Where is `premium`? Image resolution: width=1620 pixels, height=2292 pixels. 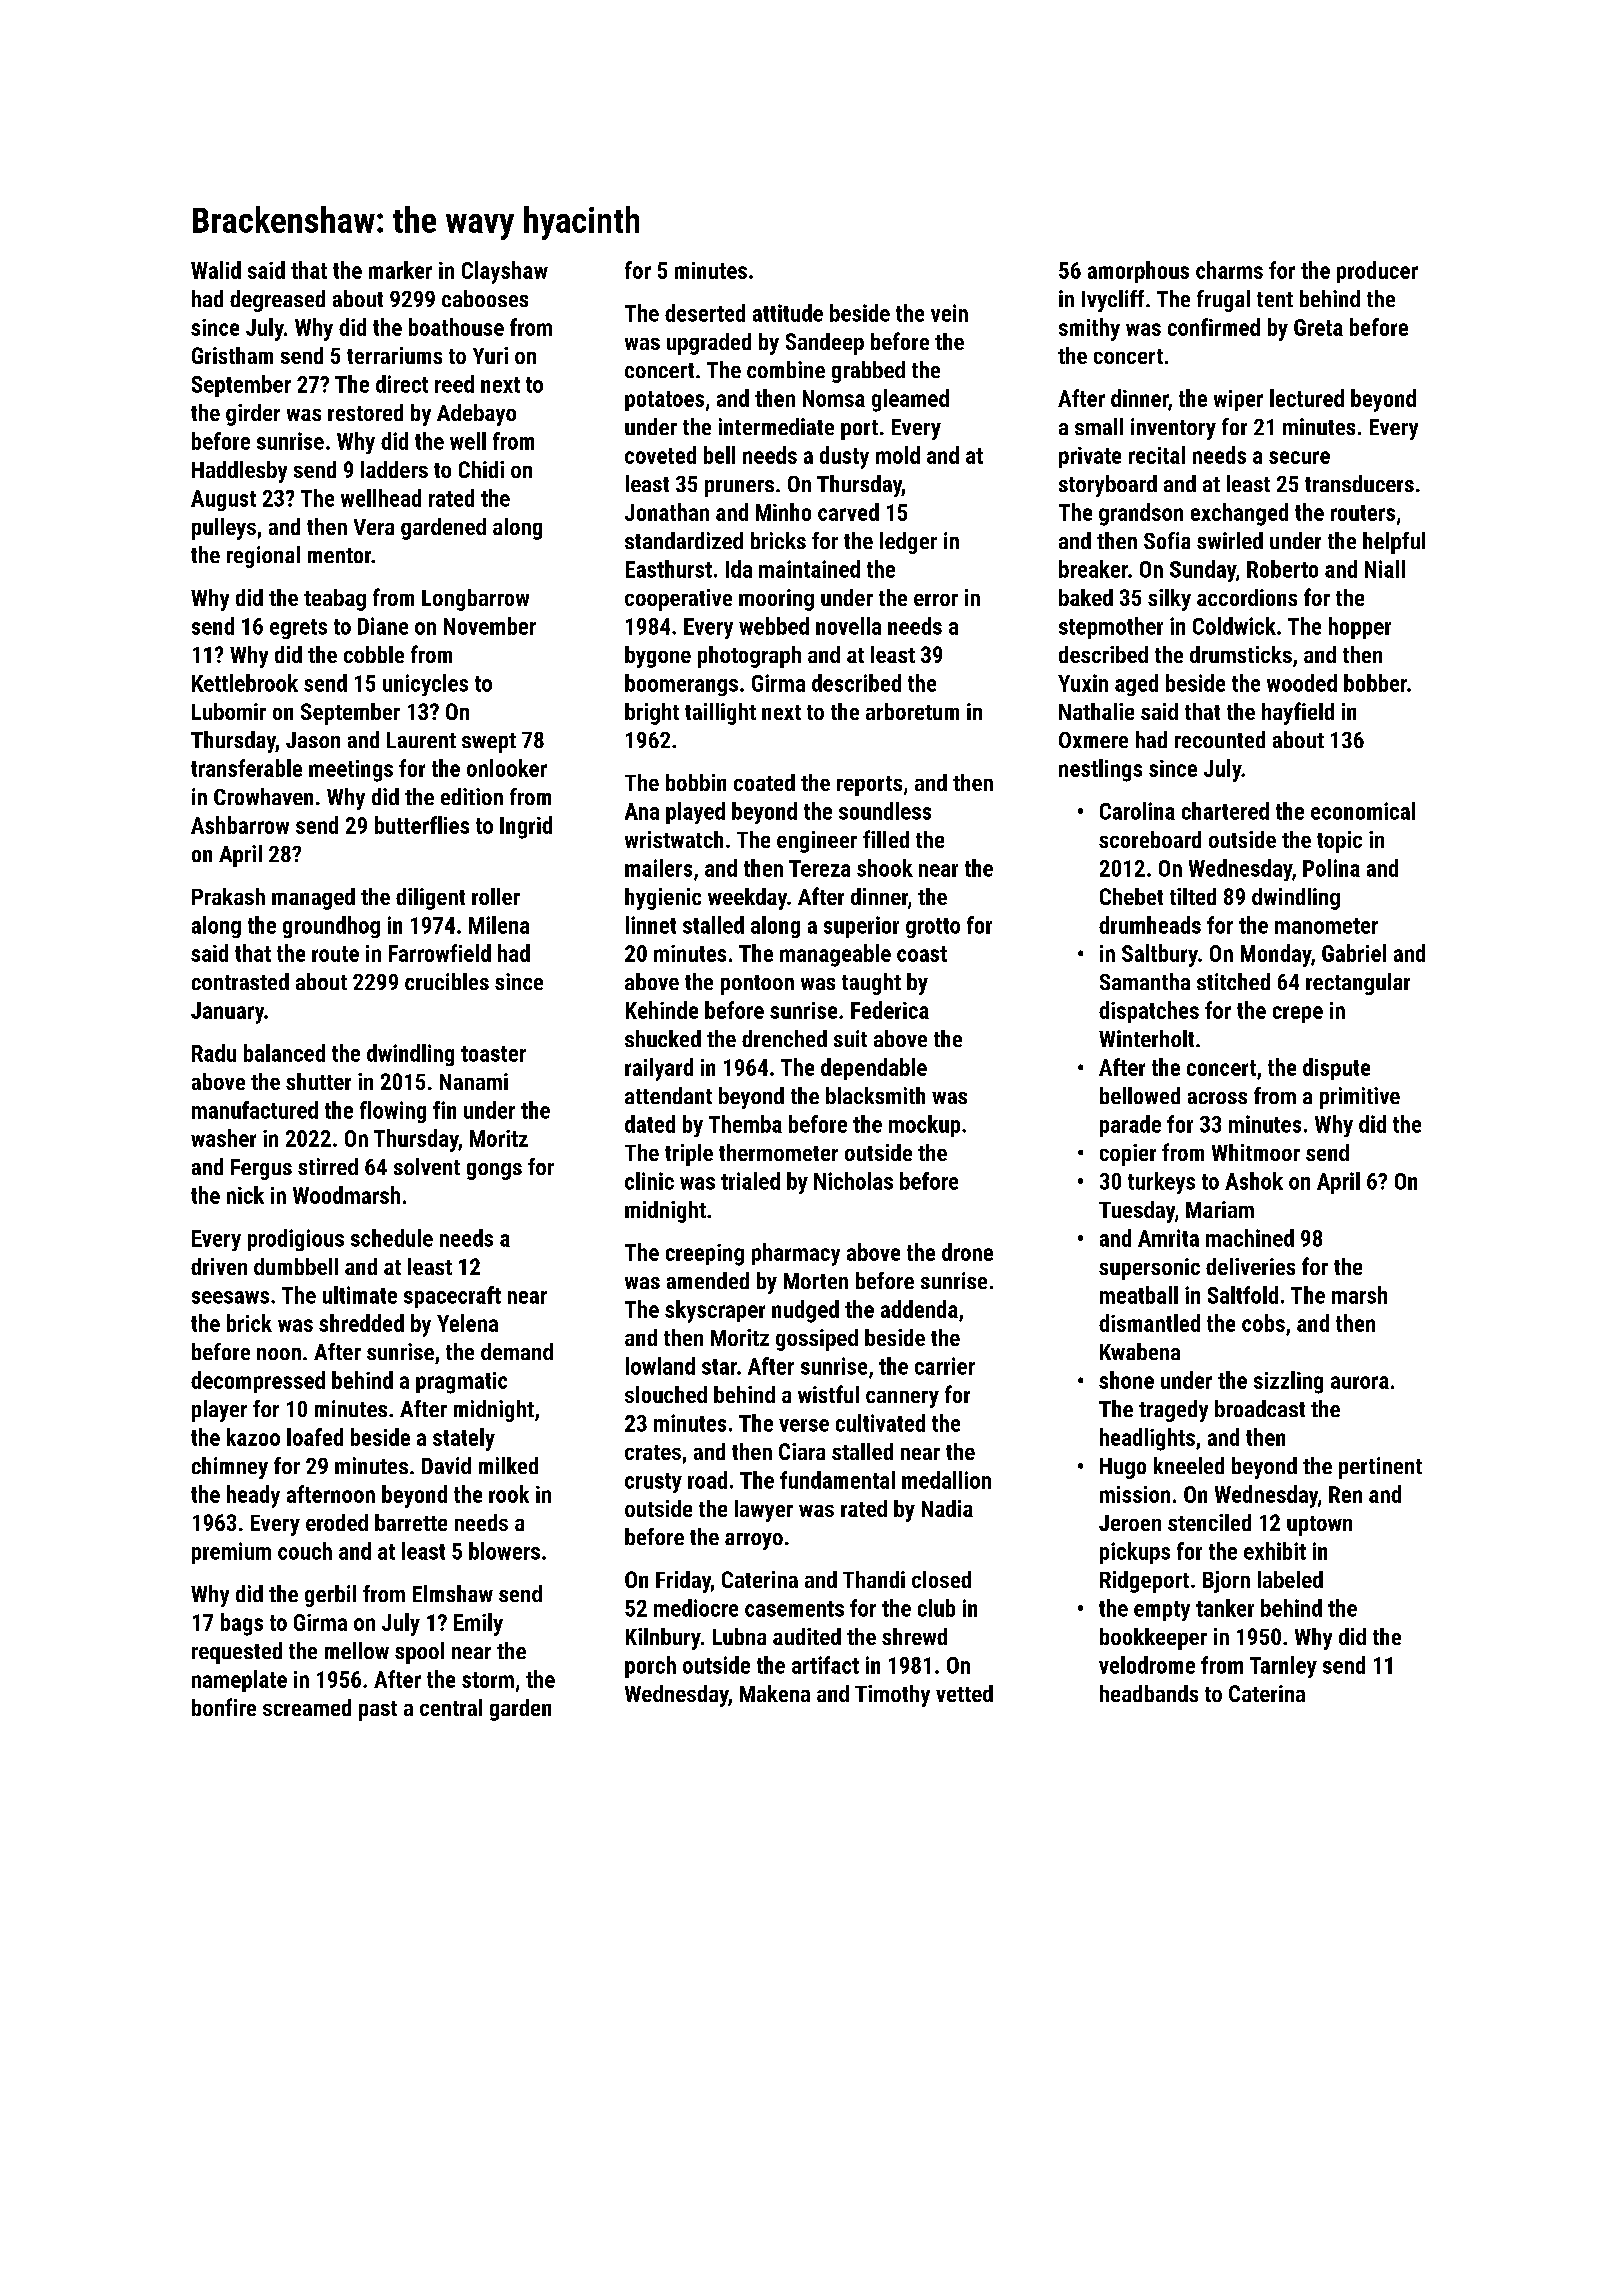 premium is located at coordinates (231, 1553).
